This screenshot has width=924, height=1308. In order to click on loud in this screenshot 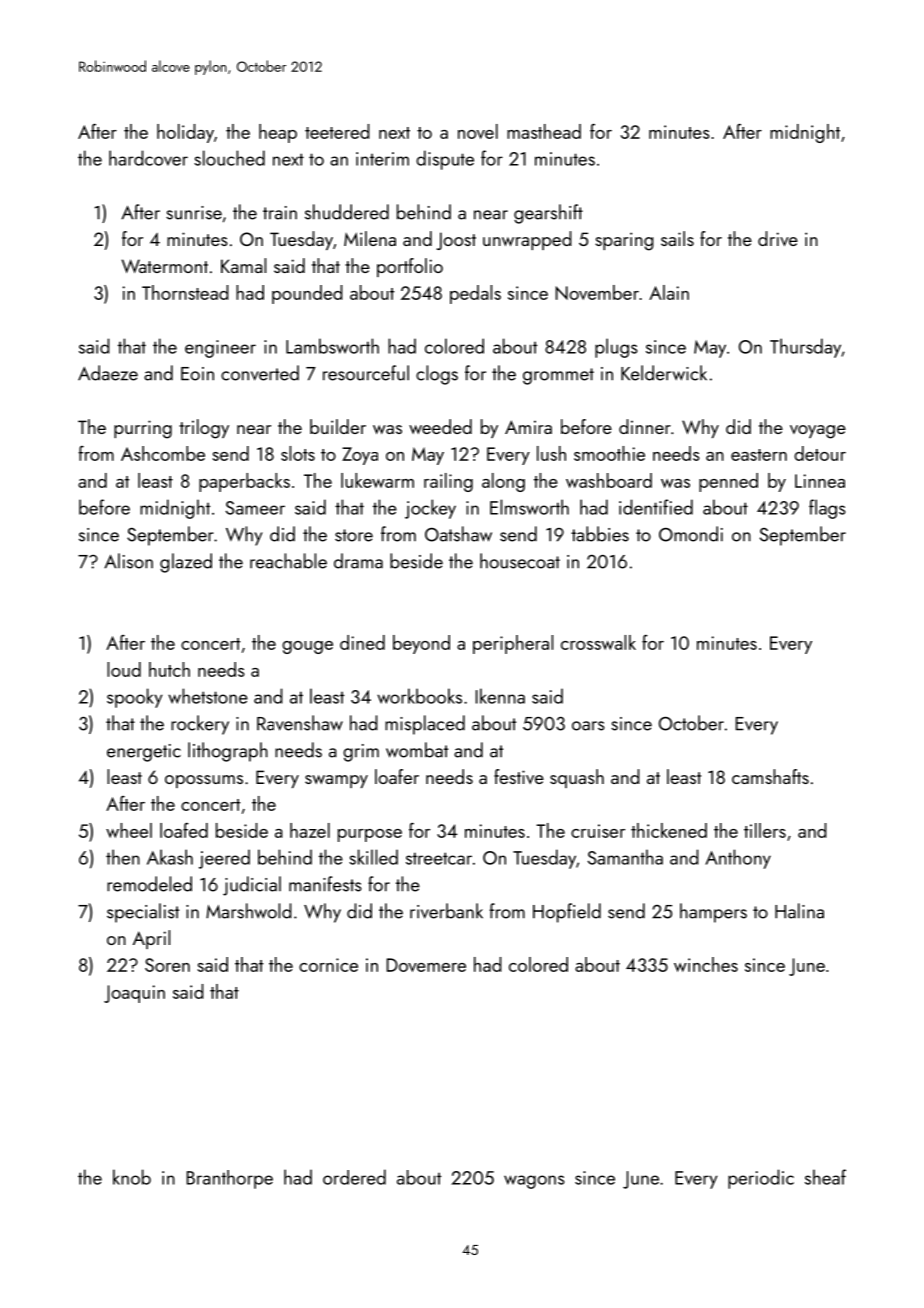, I will do `click(124, 669)`.
